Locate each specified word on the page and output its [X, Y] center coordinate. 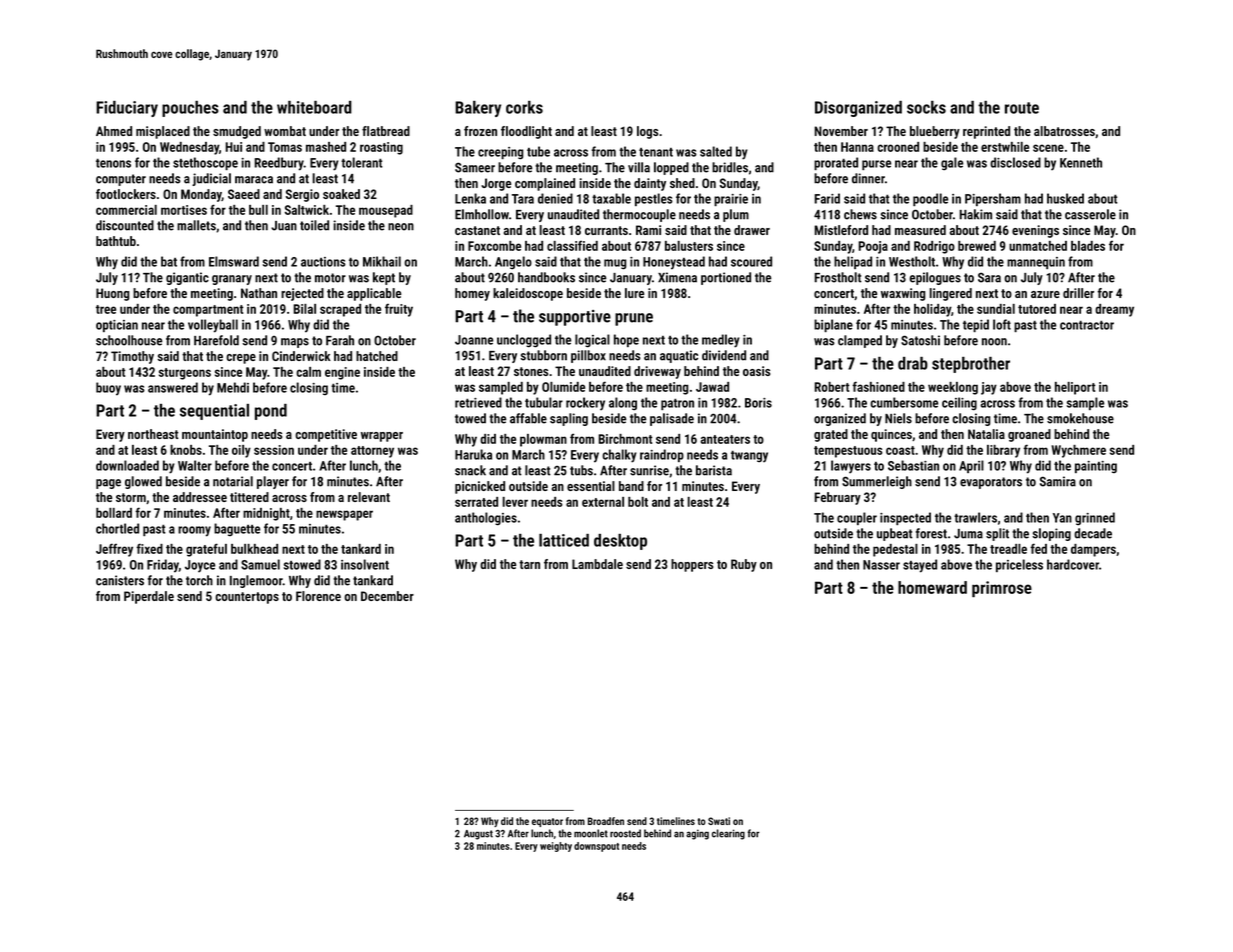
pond [271, 412]
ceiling [959, 404]
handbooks [546, 277]
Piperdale [149, 597]
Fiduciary [127, 109]
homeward [932, 587]
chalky [619, 456]
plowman [543, 440]
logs [647, 132]
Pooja [873, 247]
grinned [1095, 518]
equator [547, 822]
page [108, 484]
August [478, 835]
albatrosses [1064, 131]
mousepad [386, 211]
